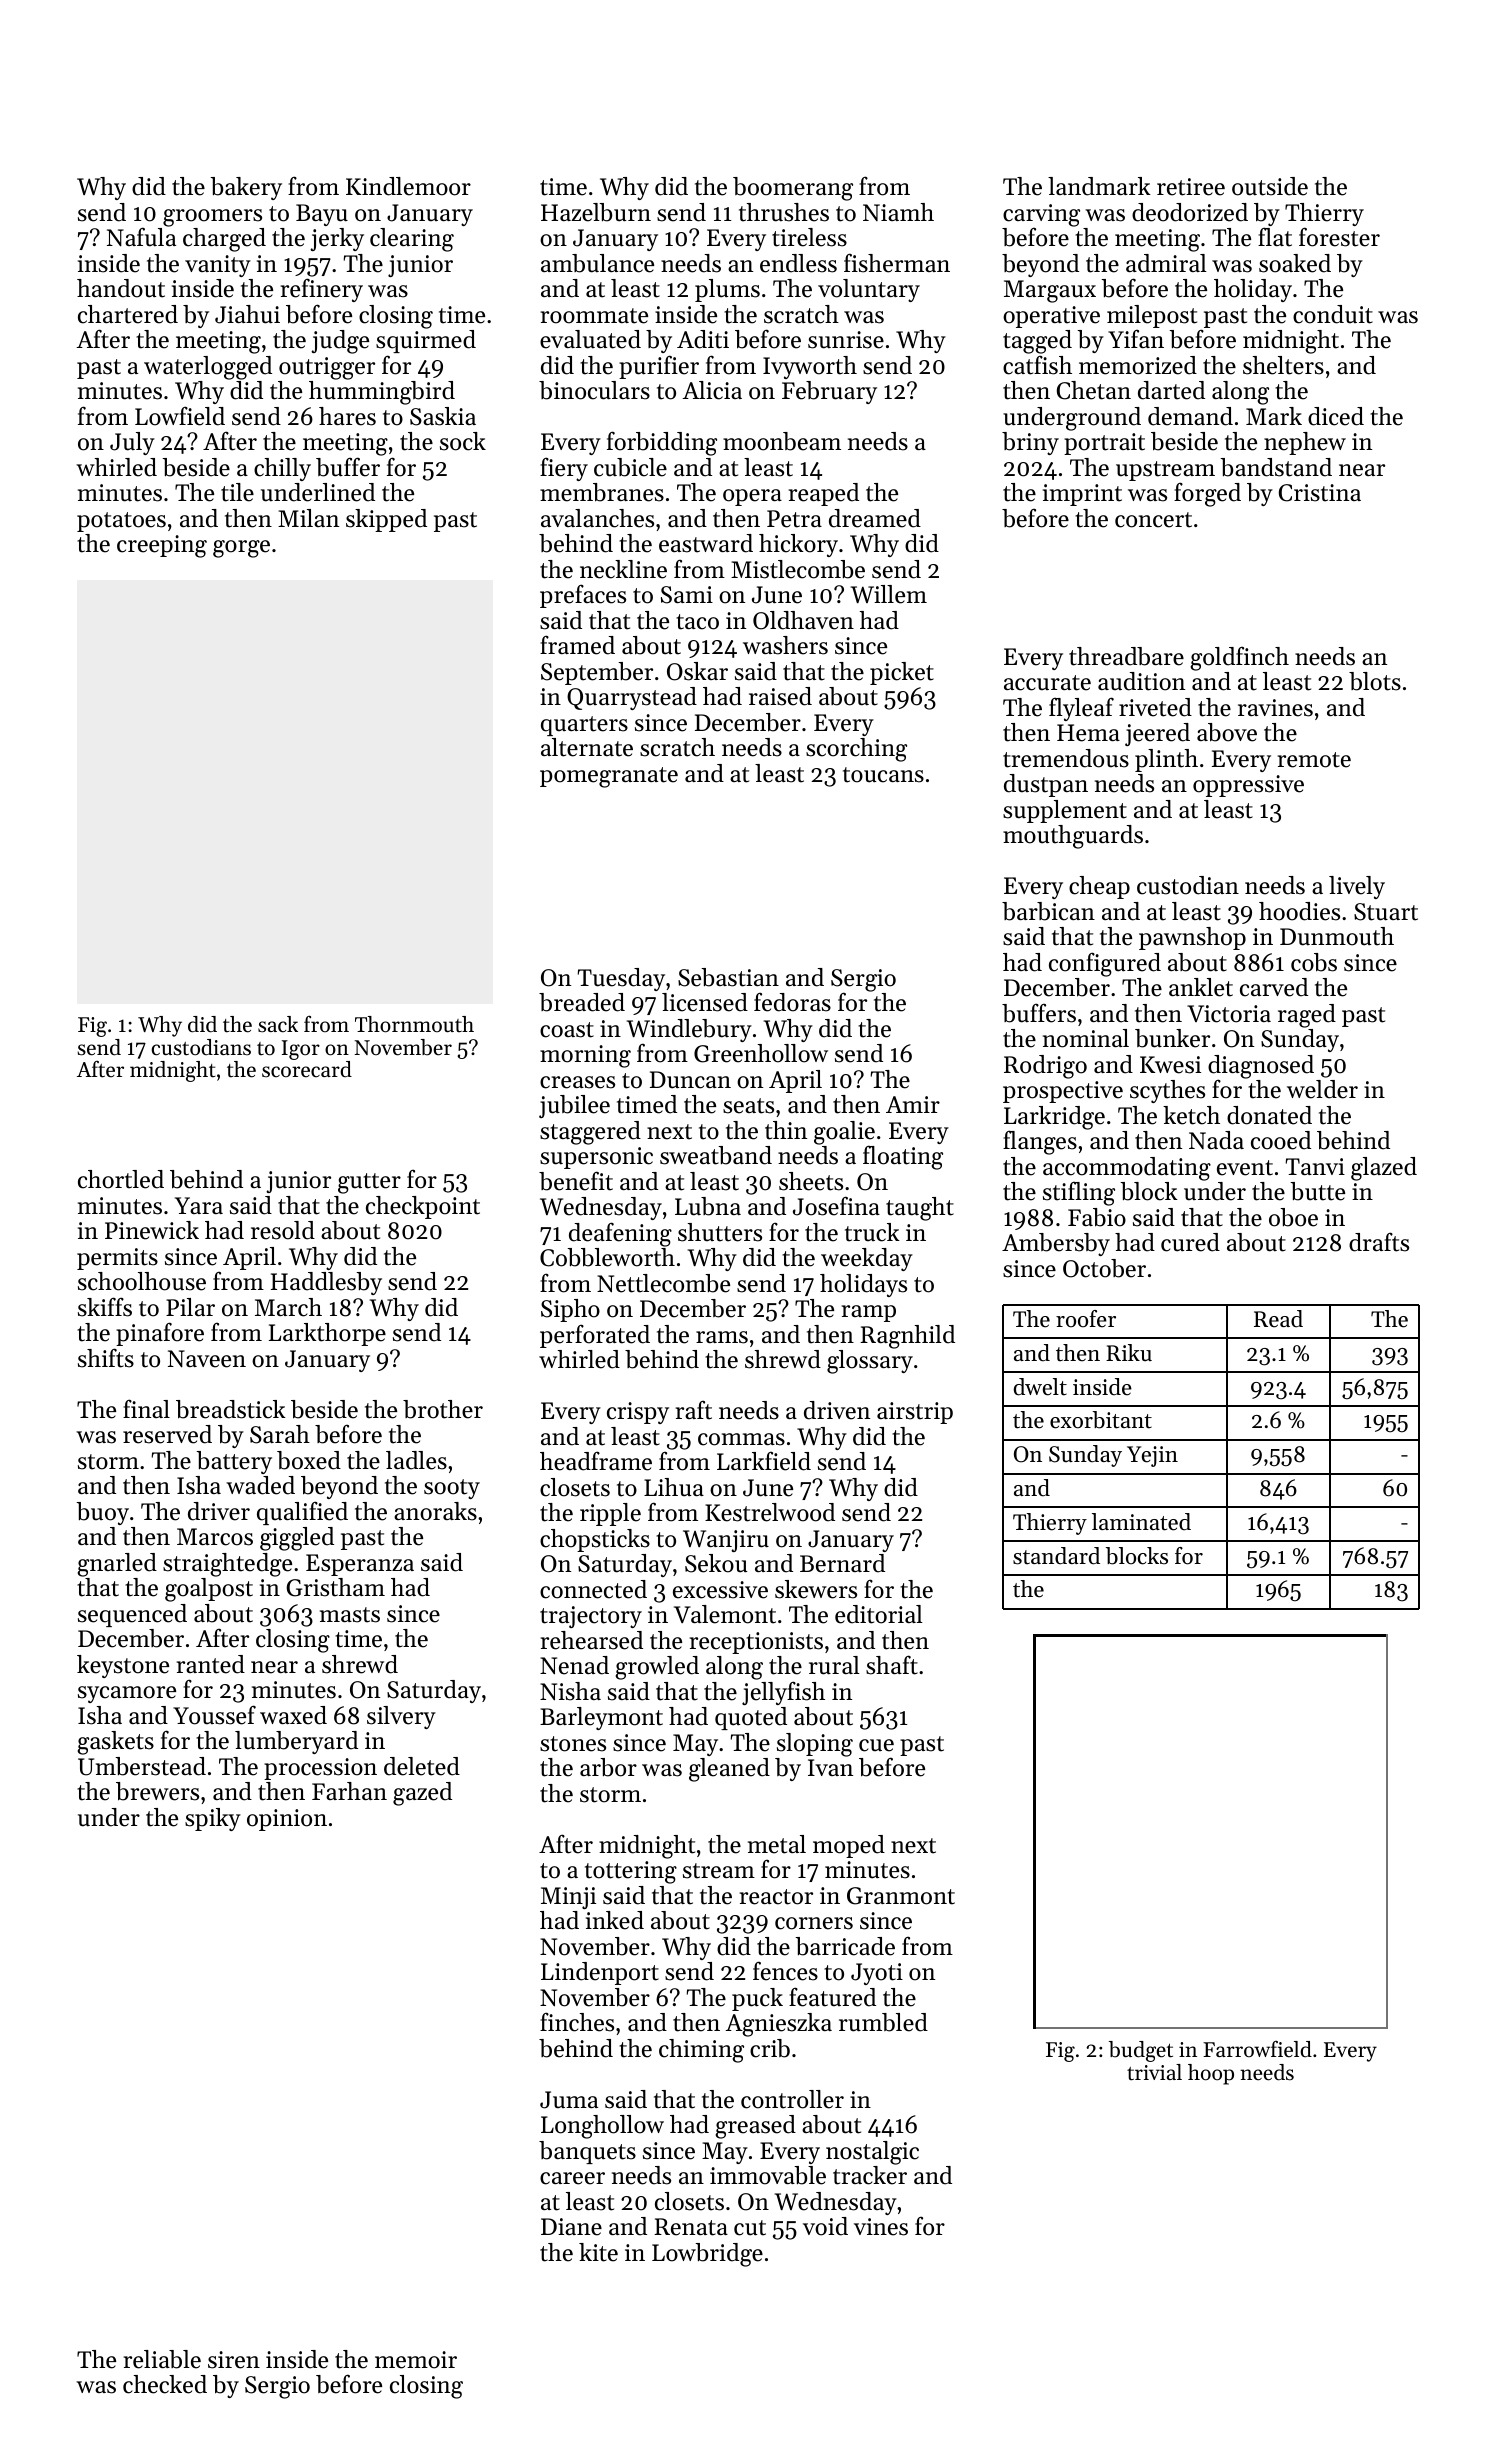 This screenshot has width=1496, height=2464. What do you see at coordinates (1190, 212) in the screenshot?
I see `deodorized` at bounding box center [1190, 212].
